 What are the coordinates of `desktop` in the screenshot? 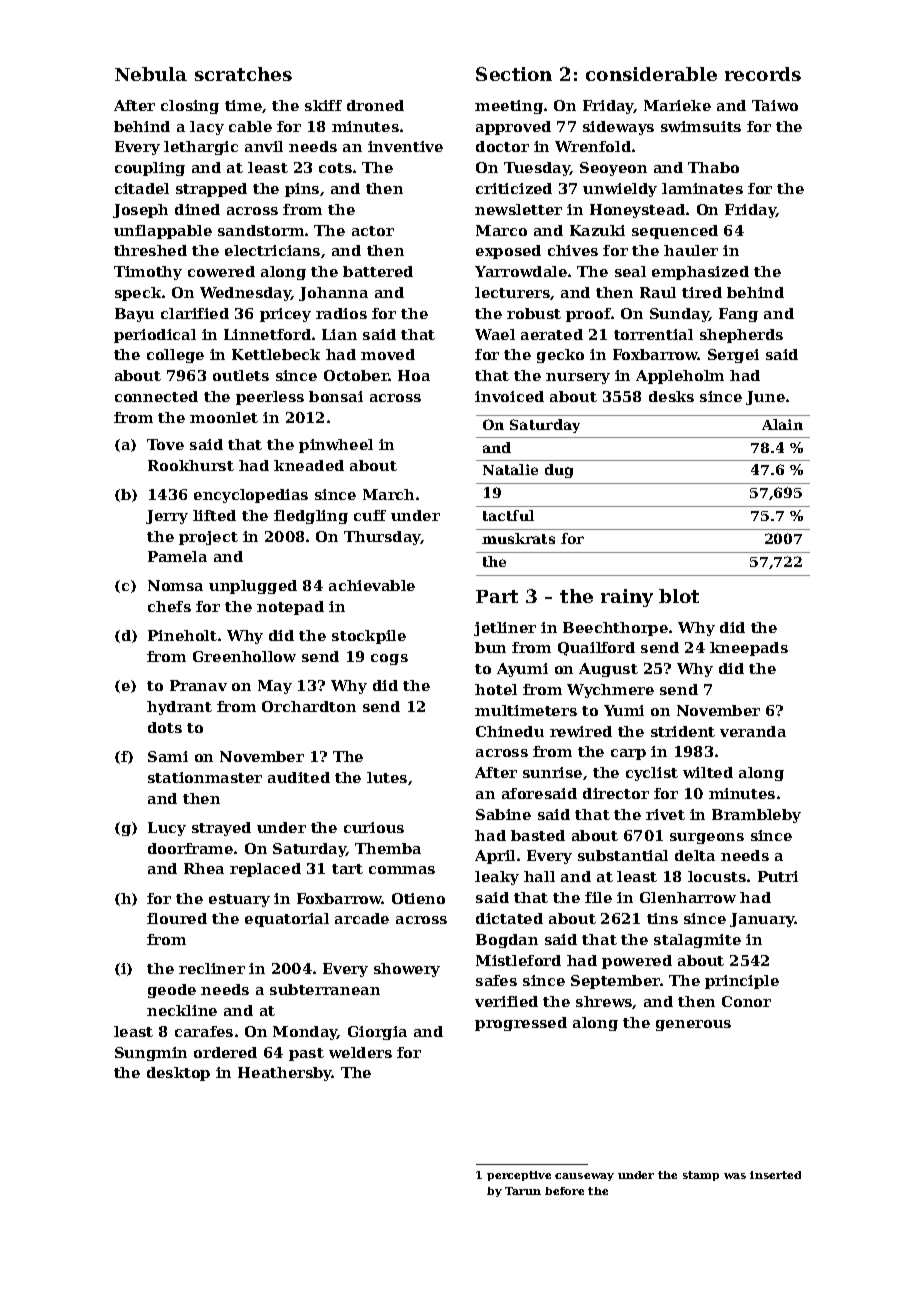 It's located at (178, 1074).
